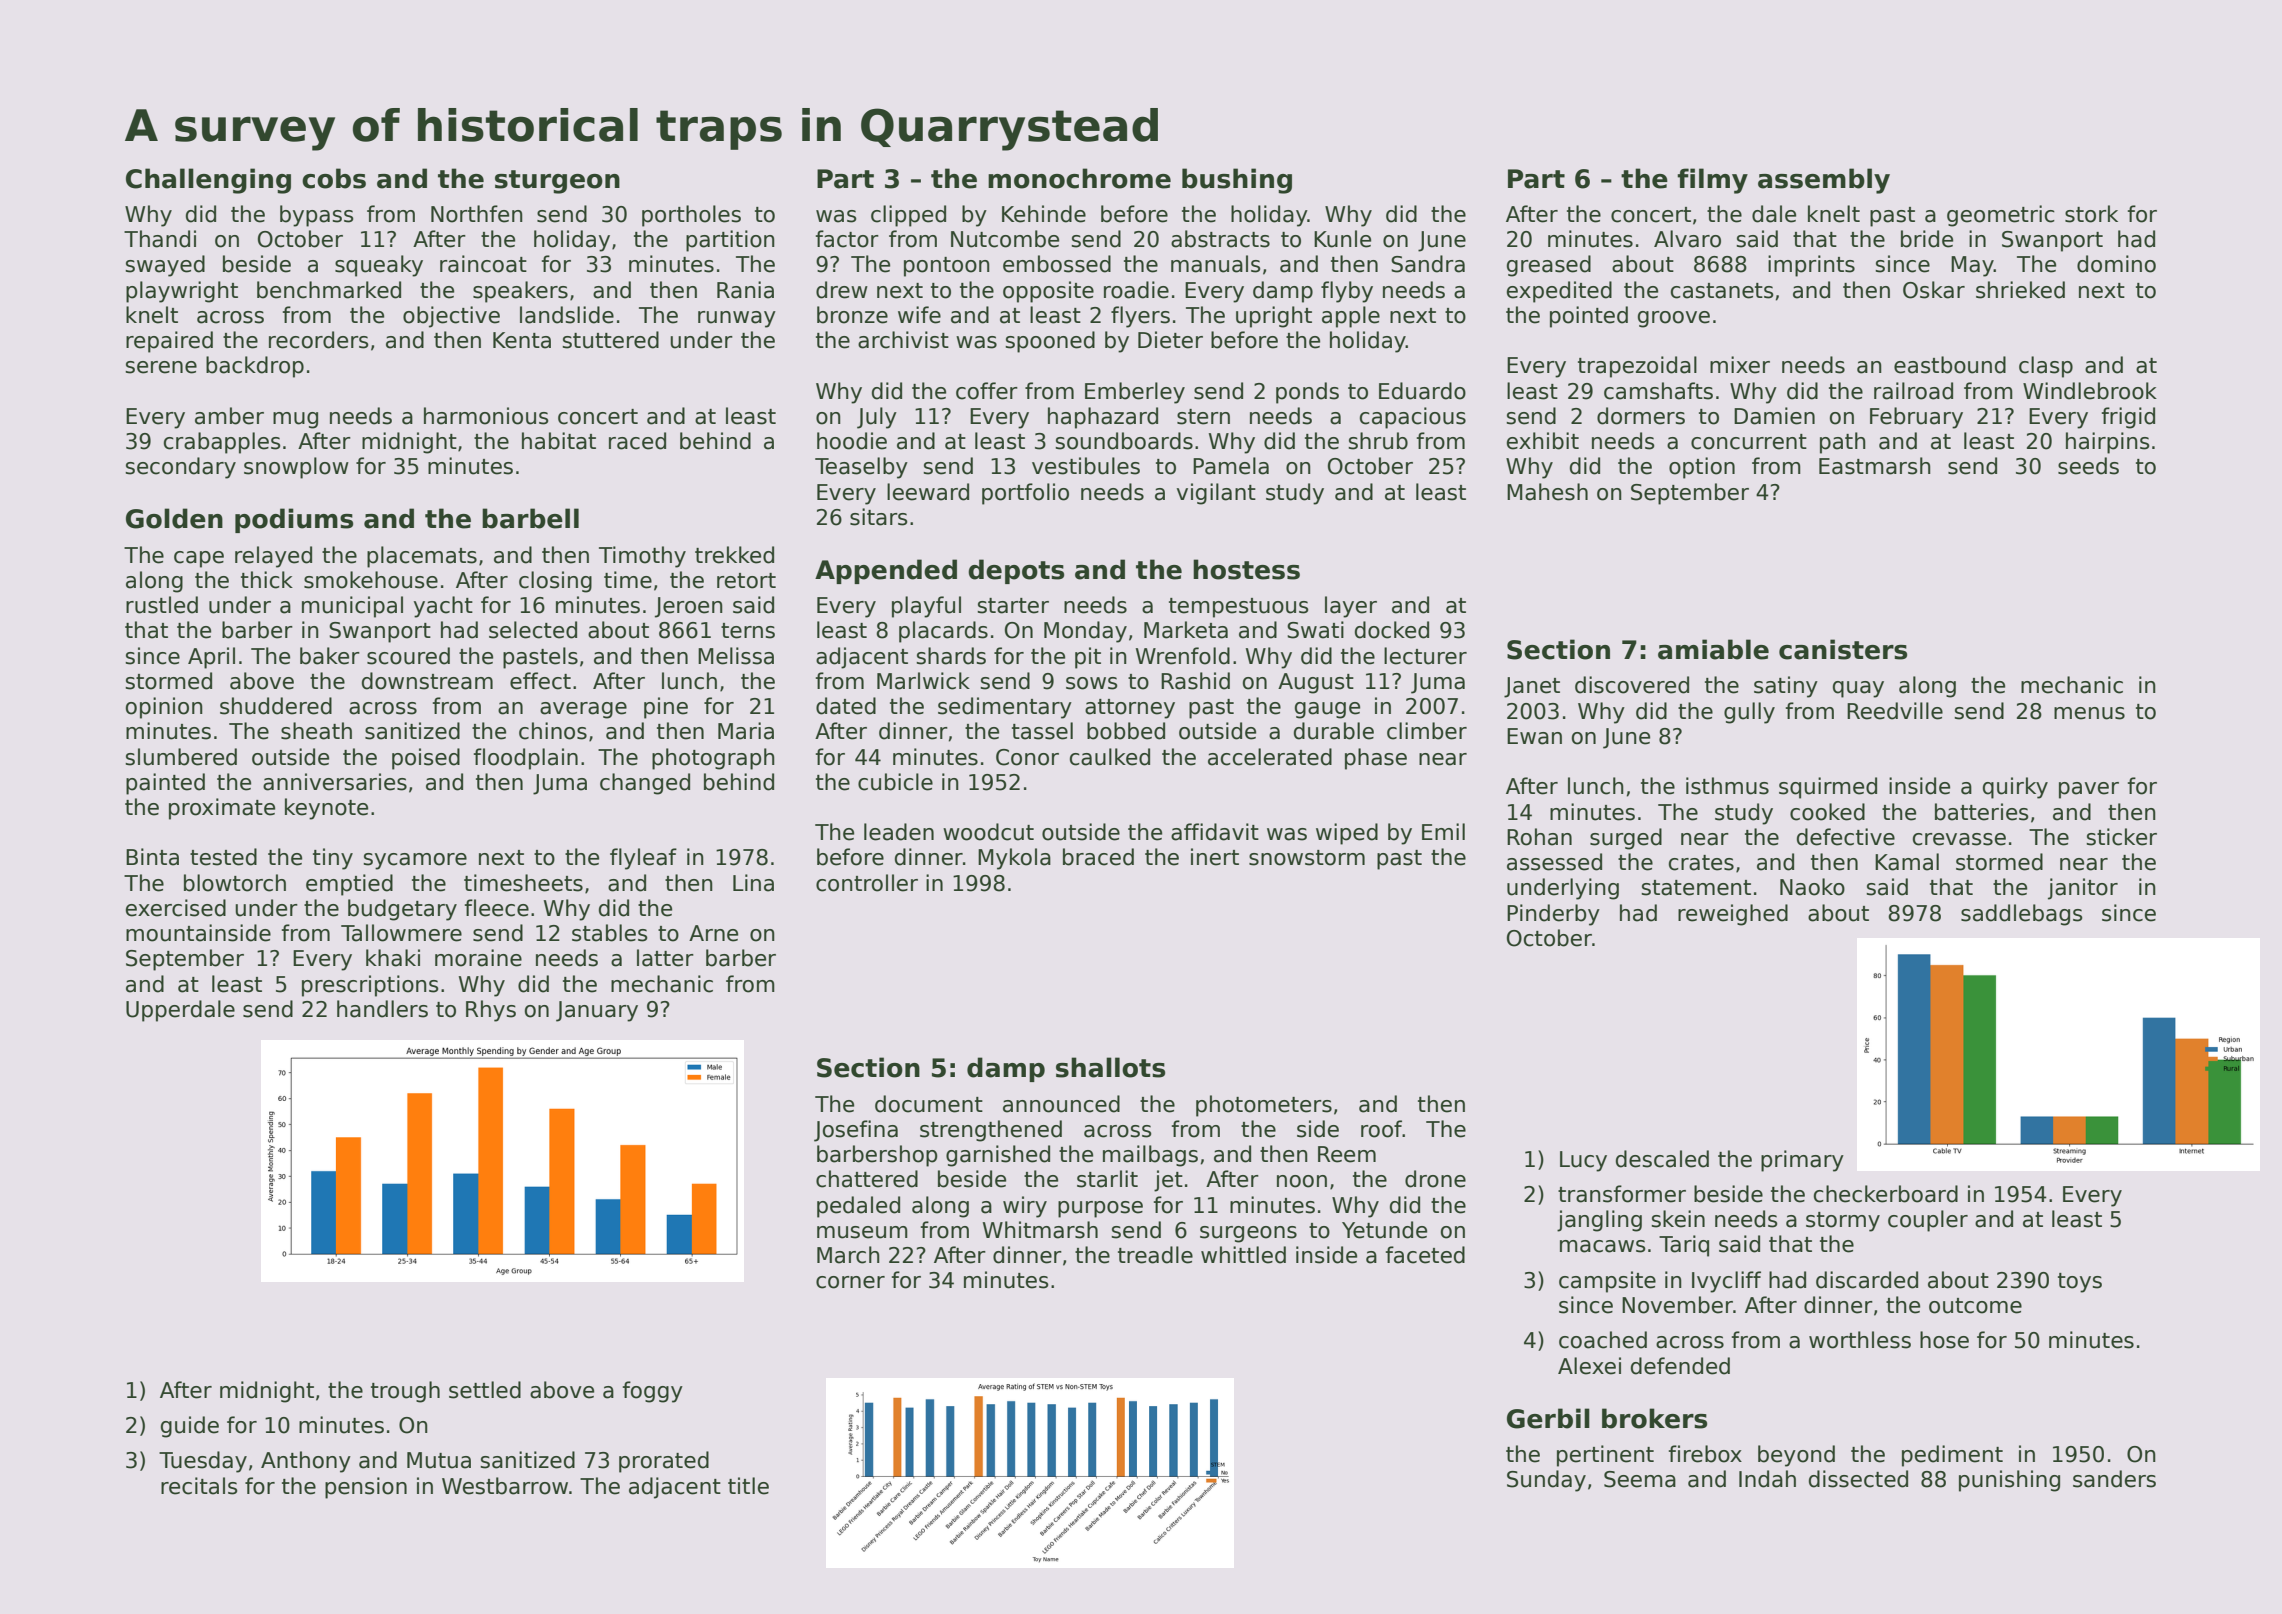 The height and width of the document is (1614, 2282). What do you see at coordinates (176, 908) in the document?
I see `exercised` at bounding box center [176, 908].
